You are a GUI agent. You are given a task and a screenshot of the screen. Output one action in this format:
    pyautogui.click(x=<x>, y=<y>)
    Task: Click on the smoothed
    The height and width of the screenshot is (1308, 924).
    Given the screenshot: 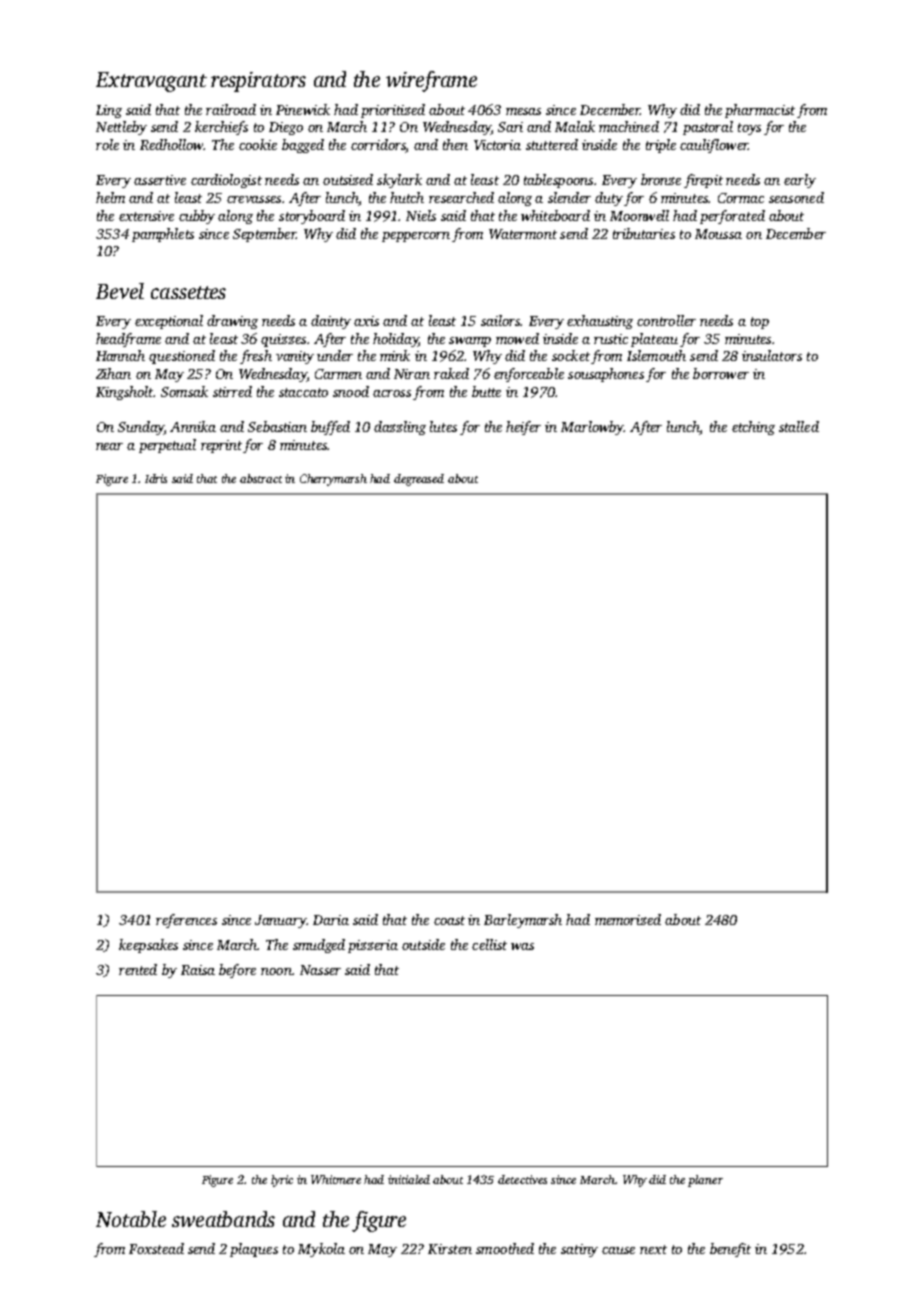 What is the action you would take?
    pyautogui.click(x=505, y=1248)
